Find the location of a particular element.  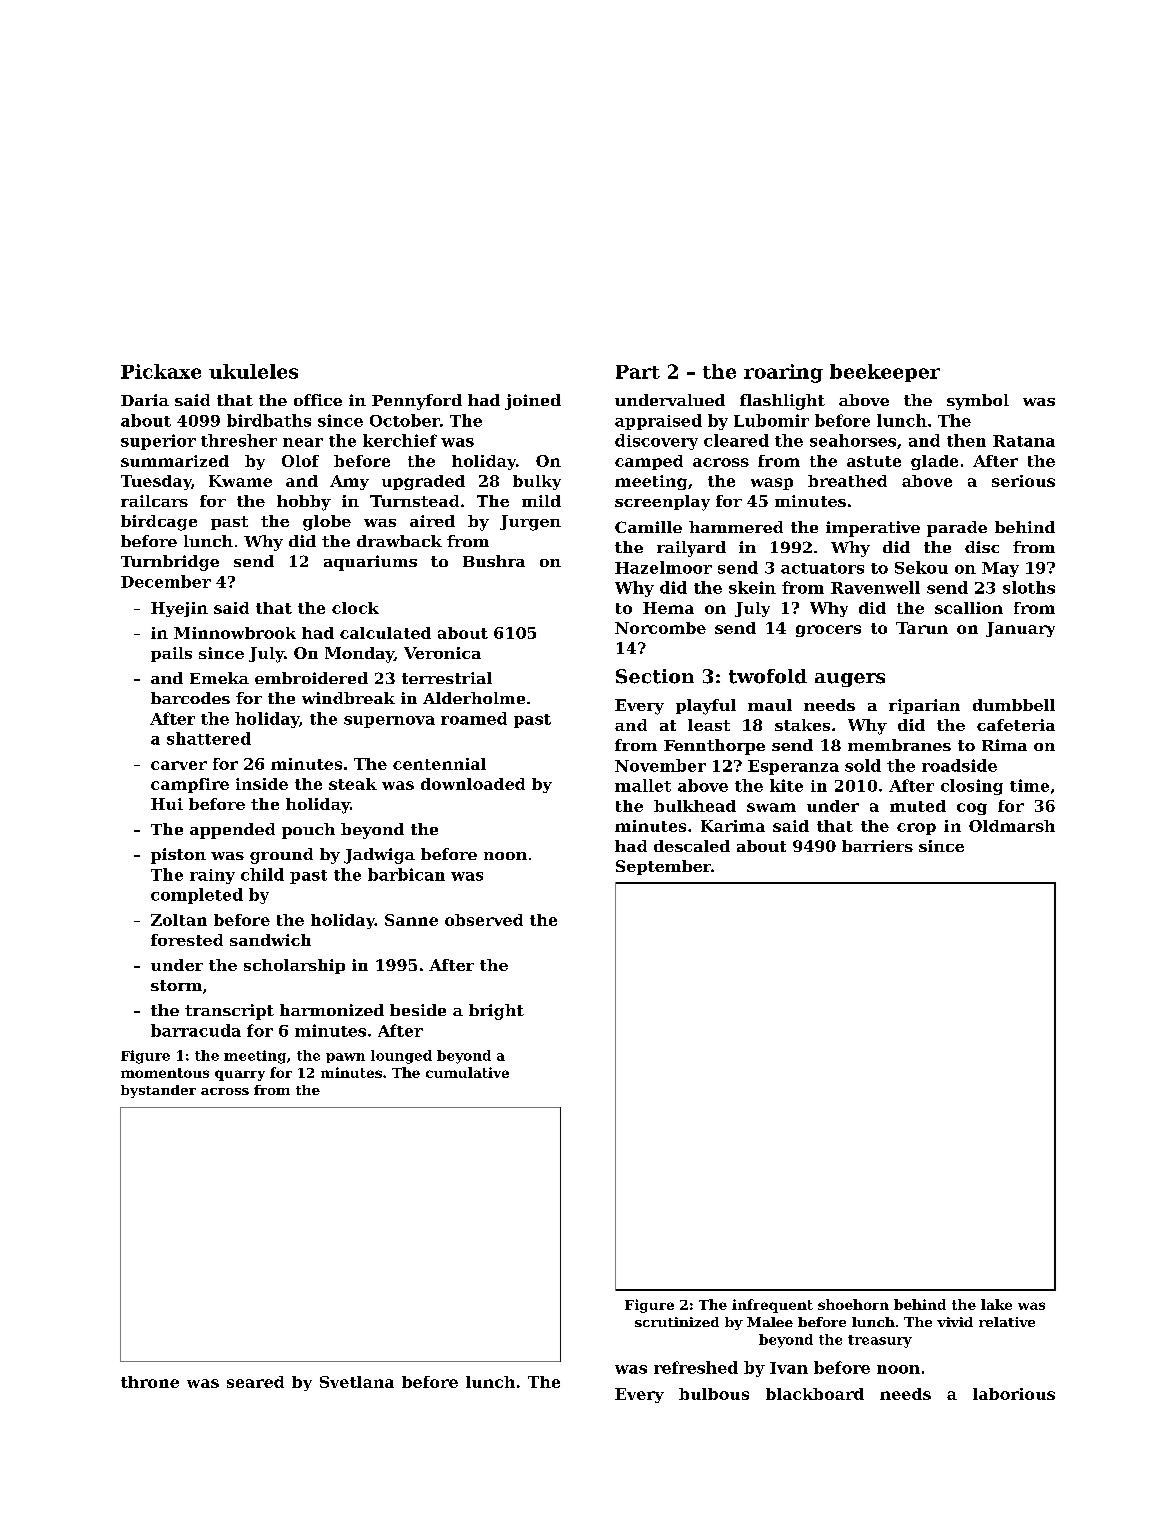

sandwich is located at coordinates (270, 940).
